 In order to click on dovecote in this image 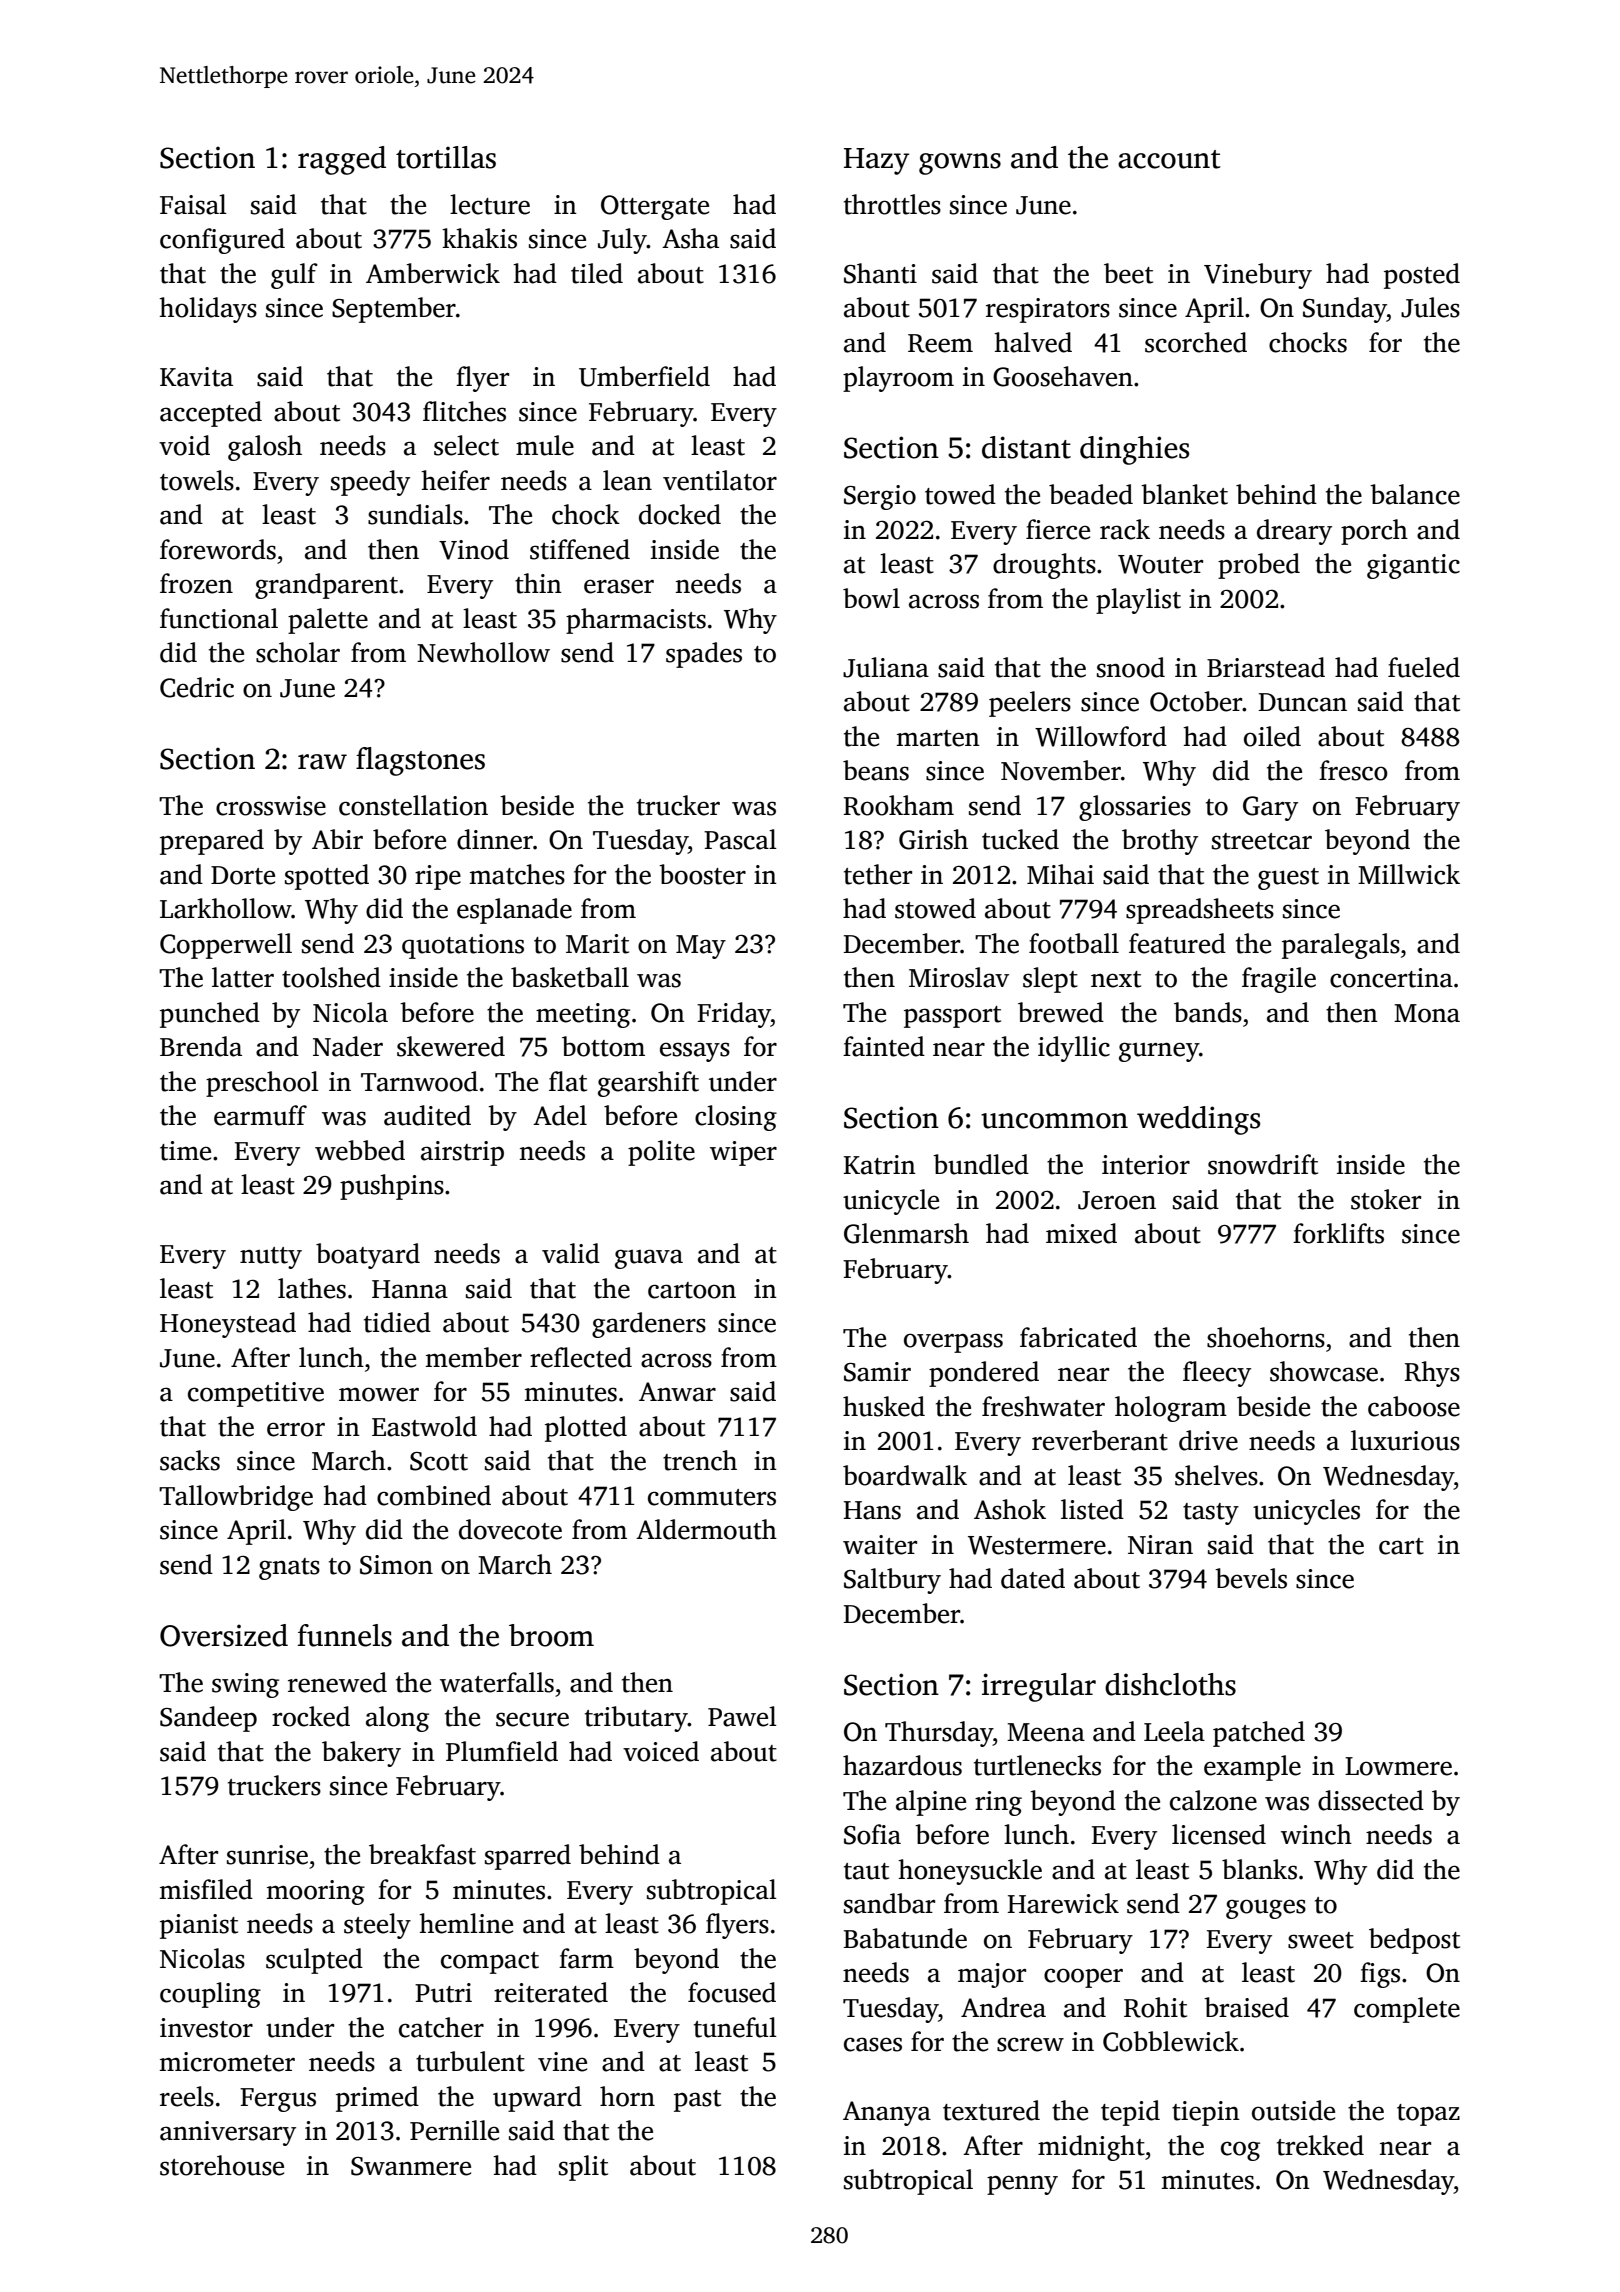, I will do `click(510, 1529)`.
